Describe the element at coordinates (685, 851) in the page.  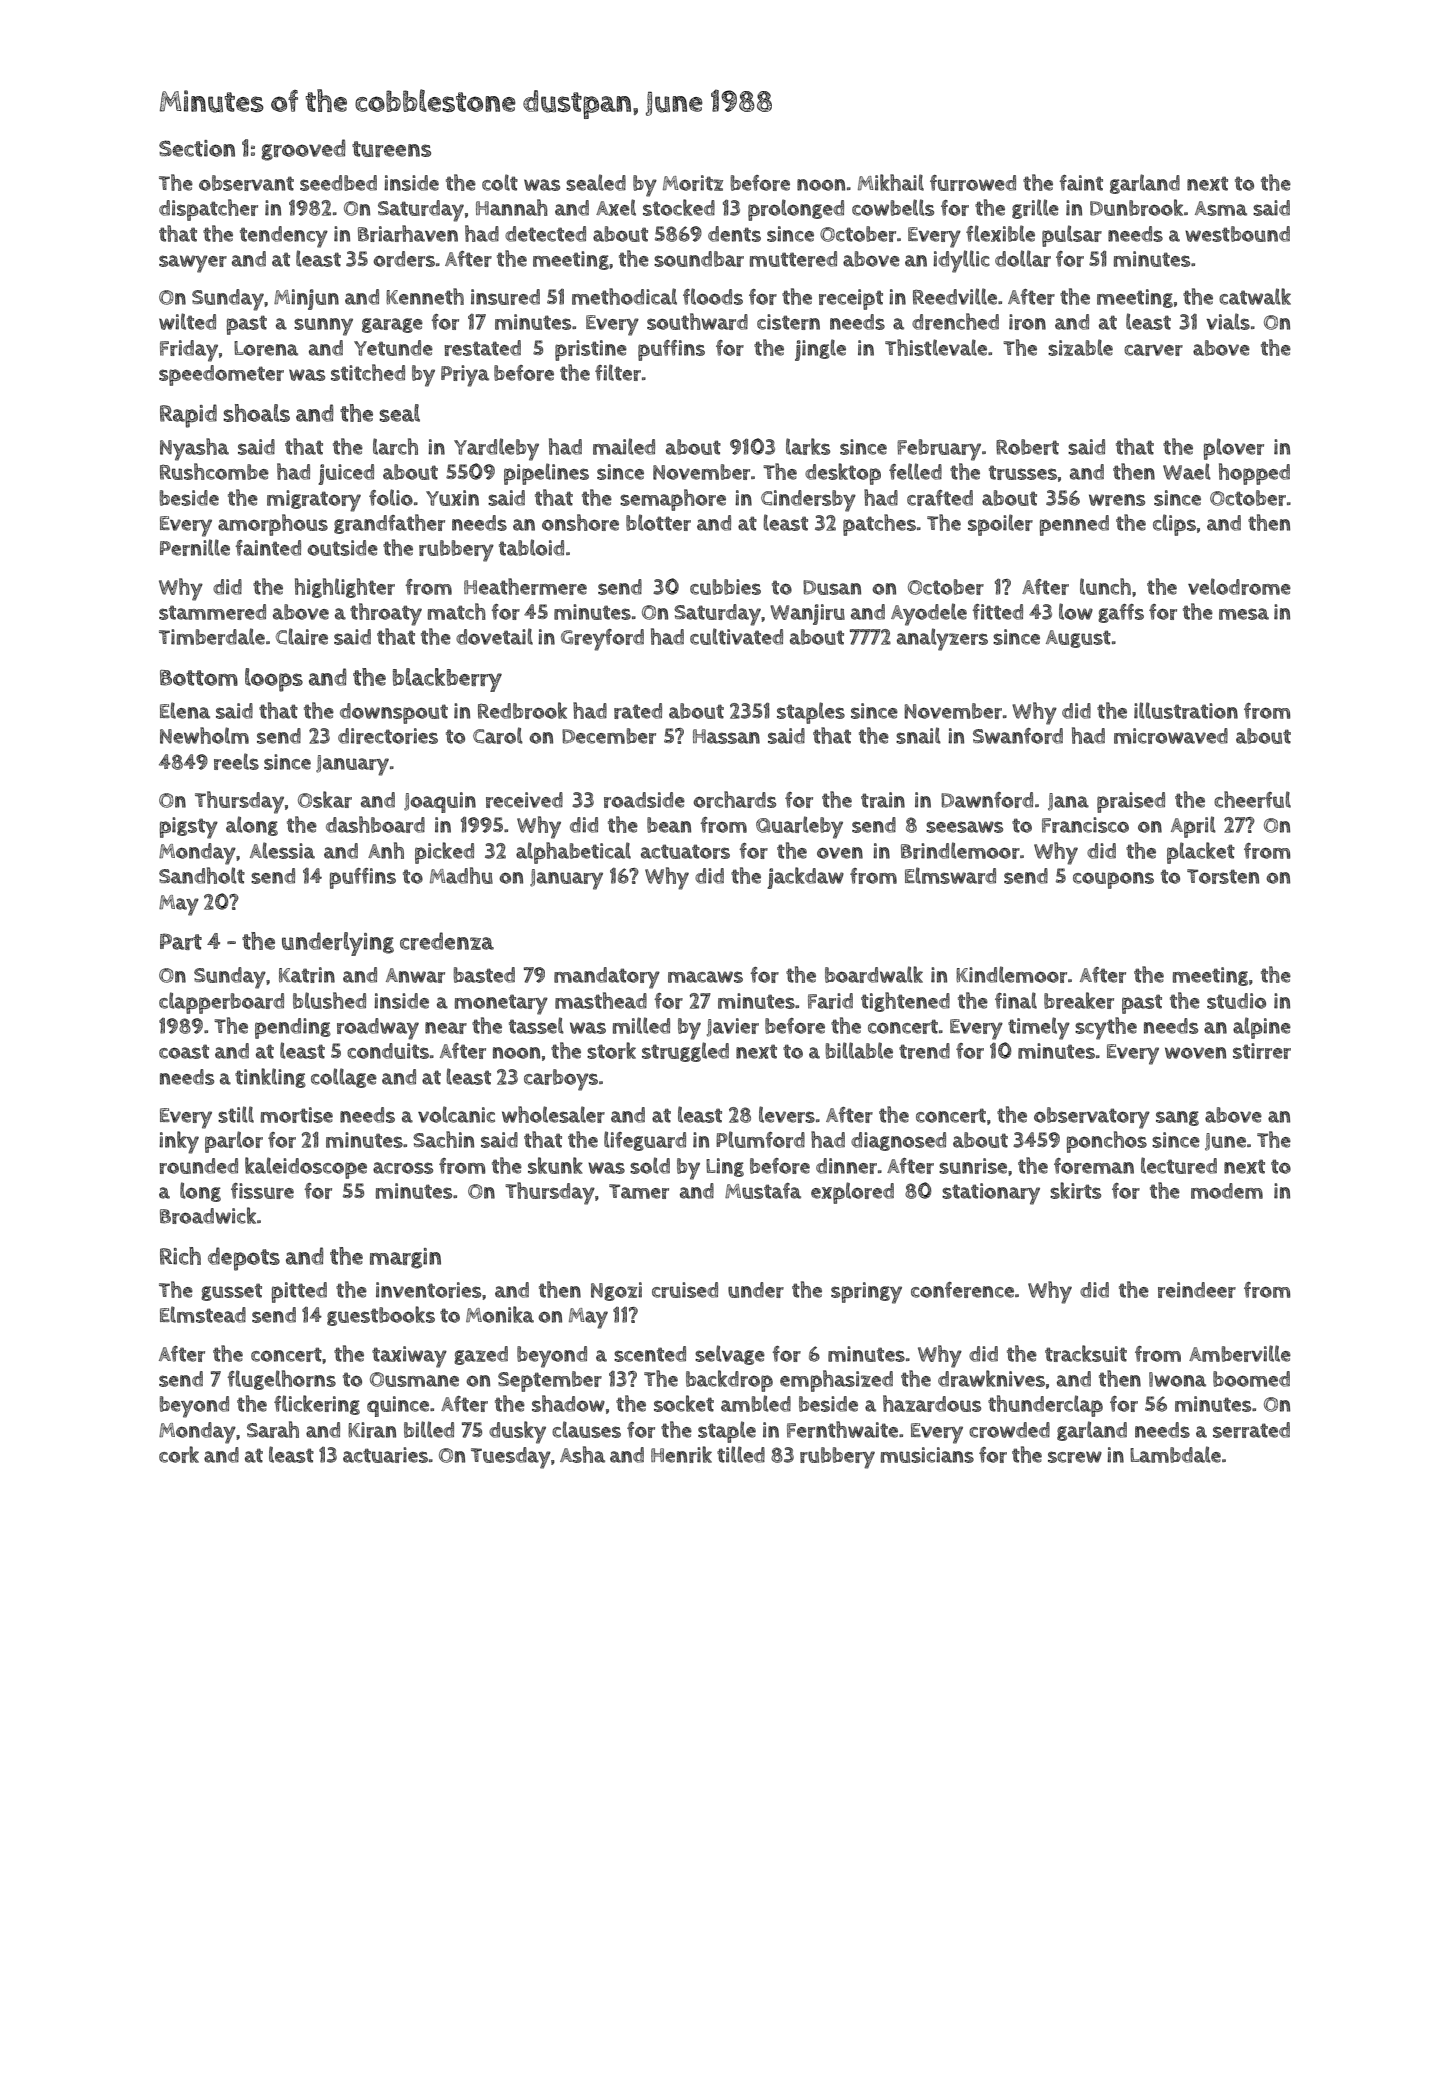
I see `actuators` at that location.
